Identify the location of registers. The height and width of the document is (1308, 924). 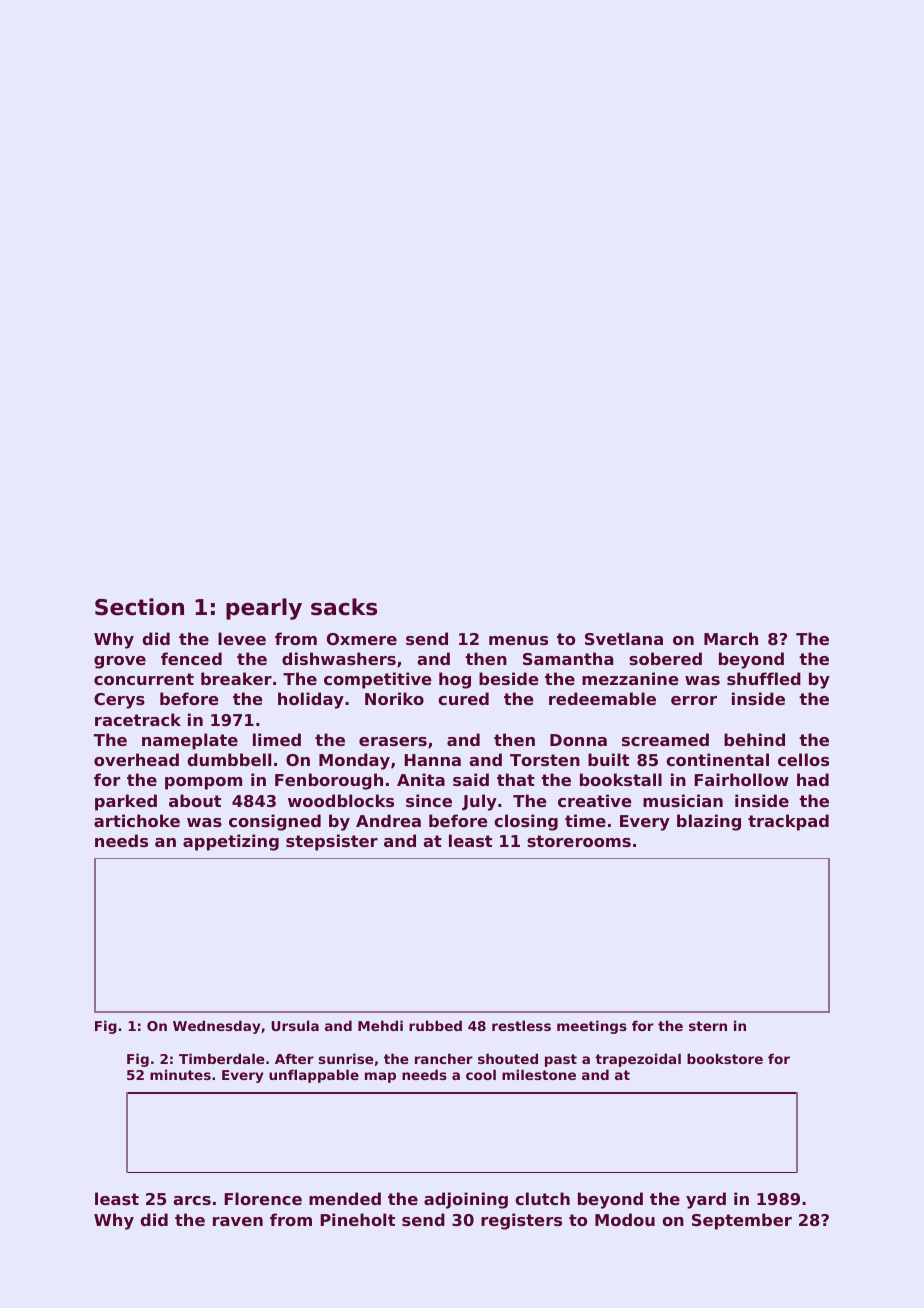
(521, 1221).
